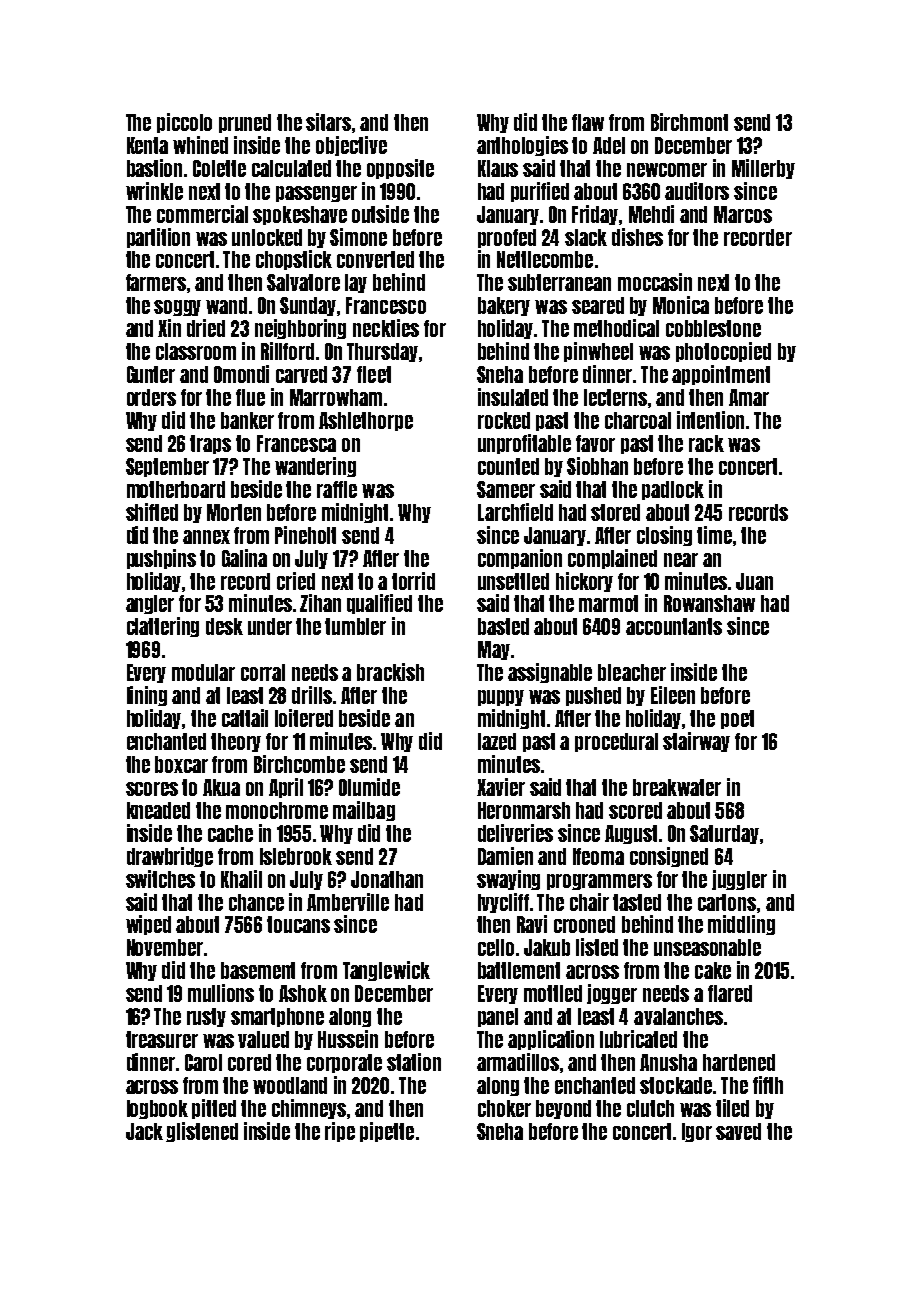 This screenshot has height=1311, width=924. I want to click on classroom, so click(196, 351).
